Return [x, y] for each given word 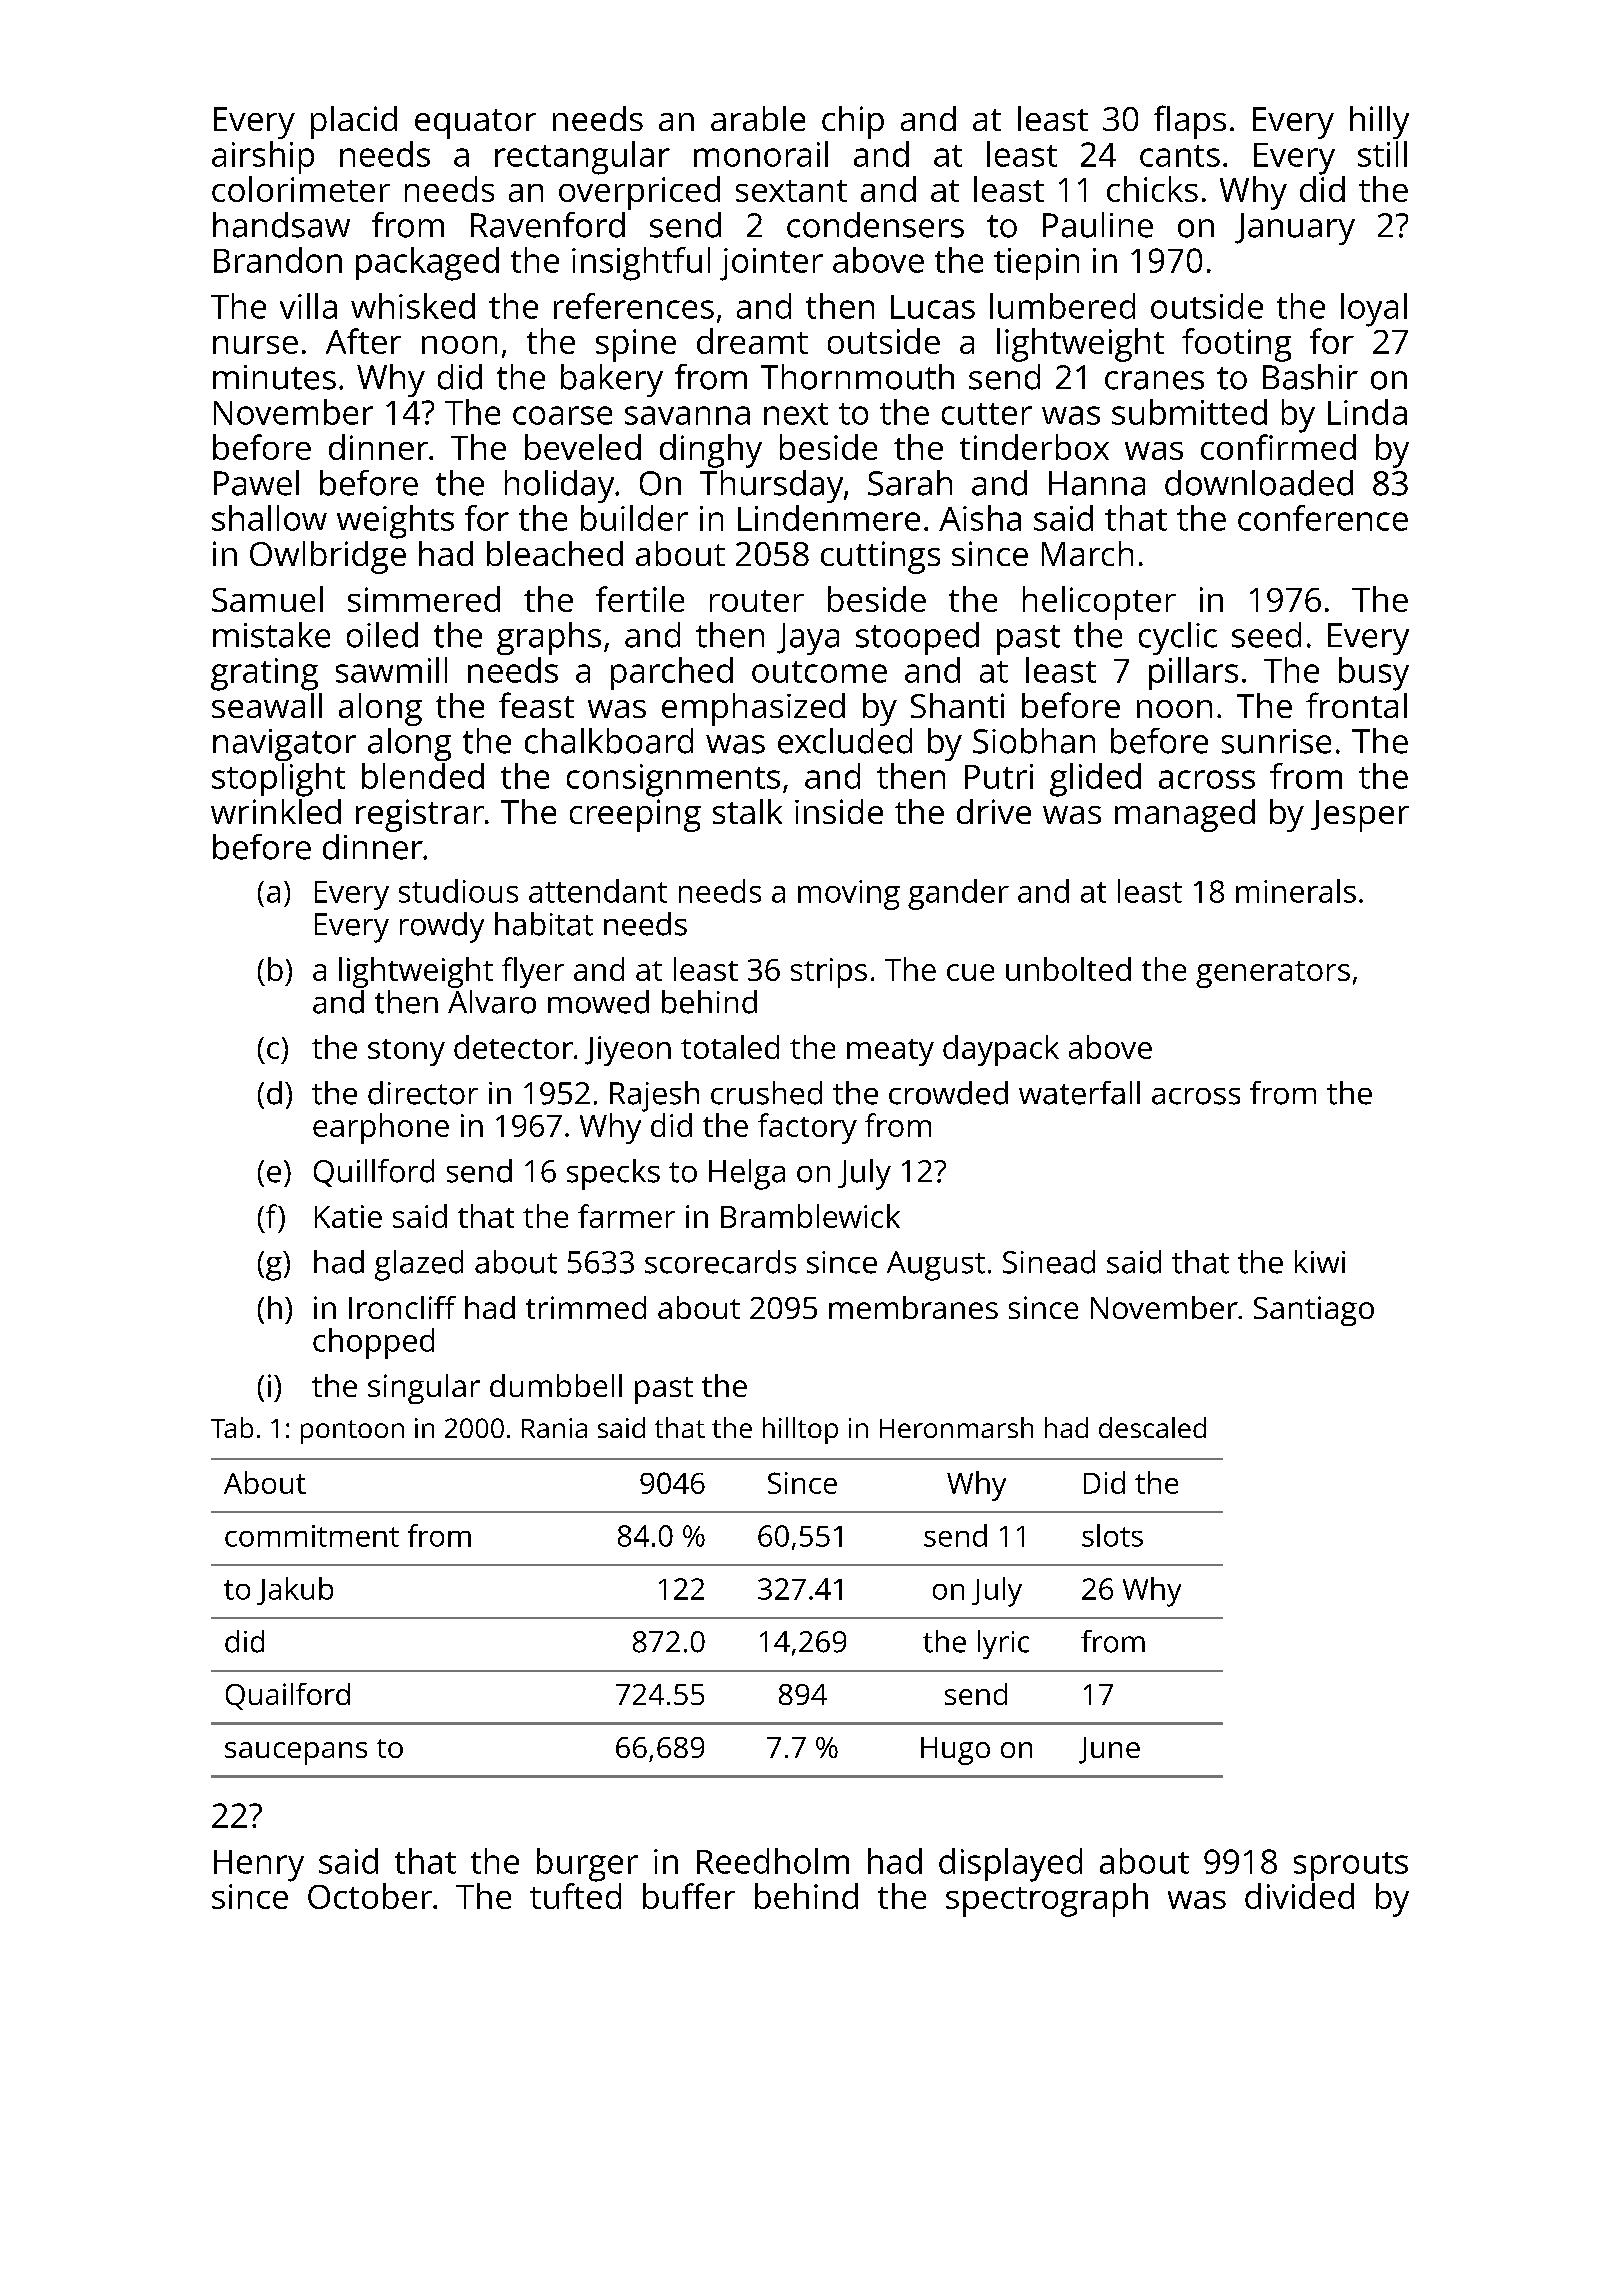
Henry [259, 1866]
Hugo [955, 1751]
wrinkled [276, 811]
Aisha [980, 518]
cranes [1154, 380]
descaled [1152, 1427]
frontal [1356, 705]
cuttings [880, 557]
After [363, 341]
